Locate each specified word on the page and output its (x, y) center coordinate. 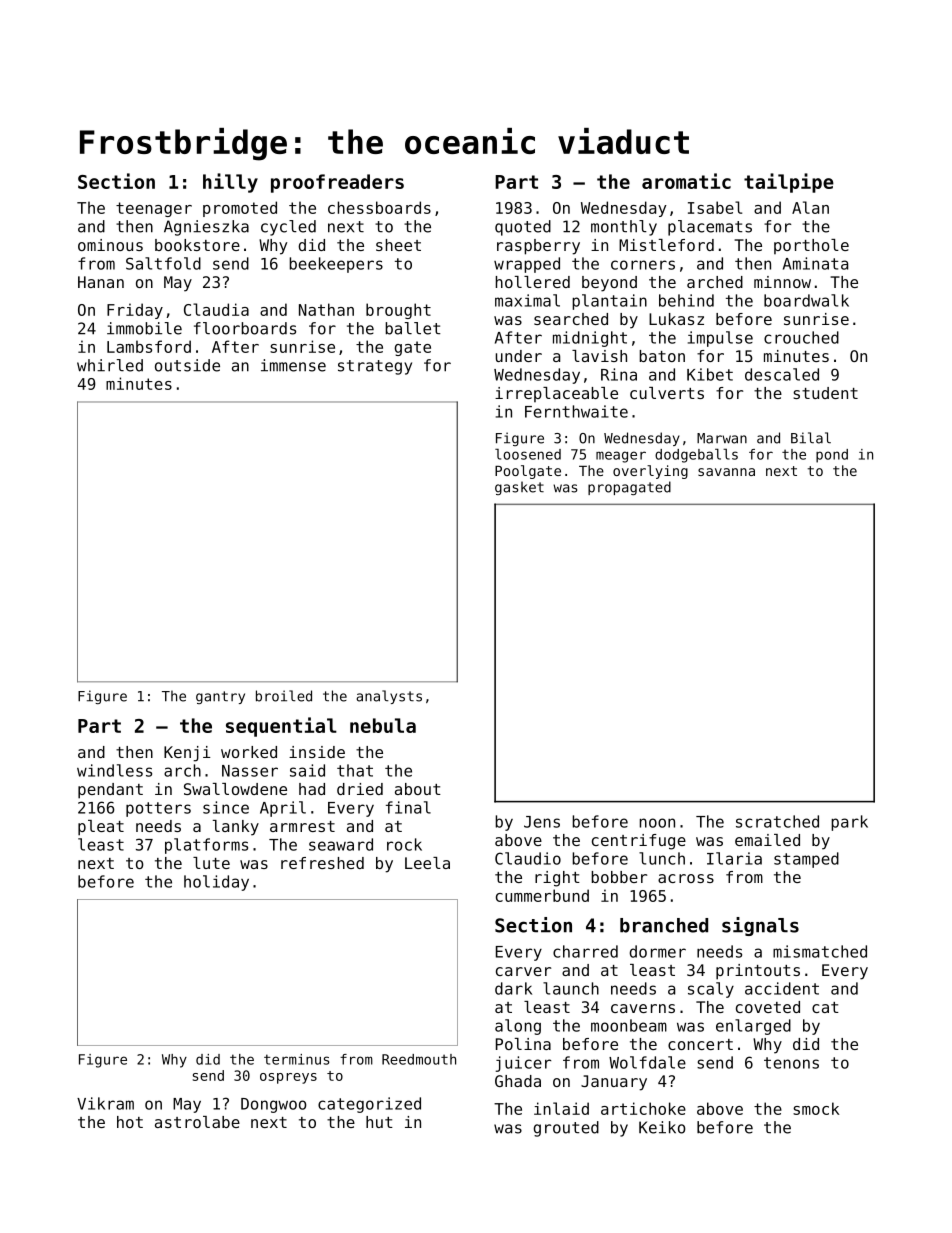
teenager (154, 209)
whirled (110, 365)
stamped (806, 860)
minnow (782, 282)
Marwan (722, 438)
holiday (216, 883)
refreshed (322, 863)
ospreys (288, 1078)
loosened (528, 454)
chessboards (379, 207)
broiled (284, 696)
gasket (519, 488)
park (849, 823)
